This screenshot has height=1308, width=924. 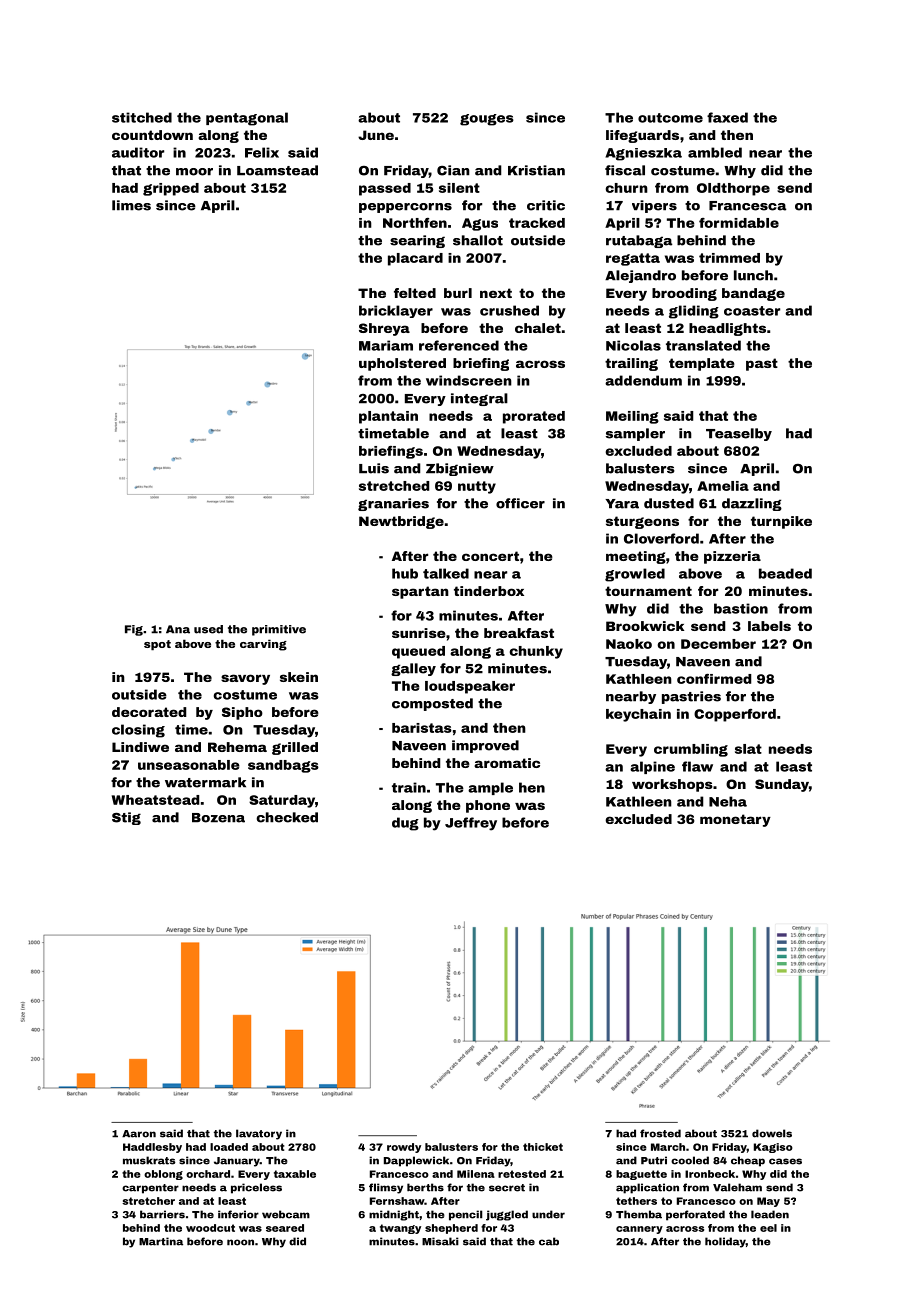 What do you see at coordinates (388, 417) in the screenshot?
I see `plantain` at bounding box center [388, 417].
